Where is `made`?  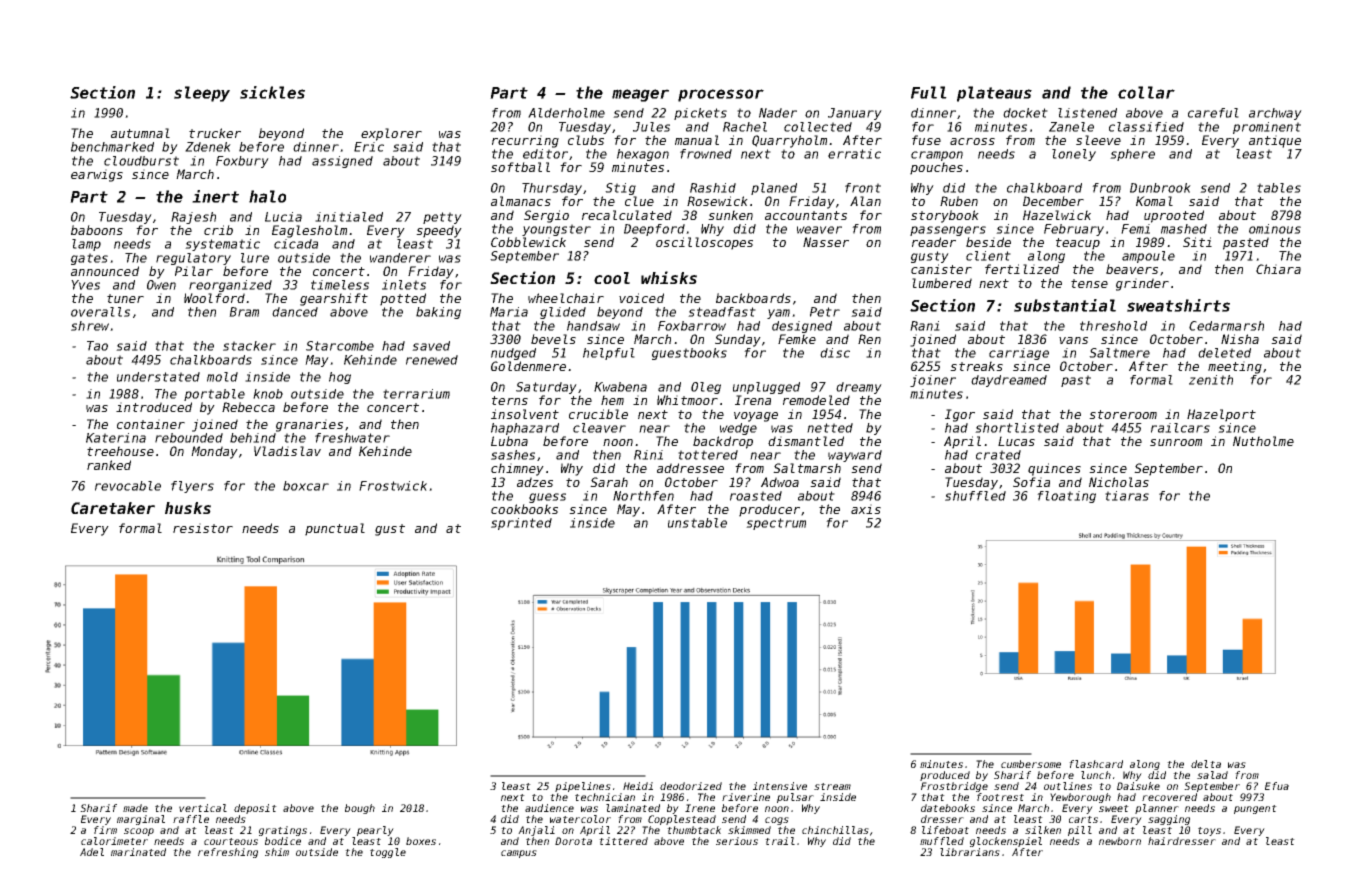 made is located at coordinates (135, 808).
